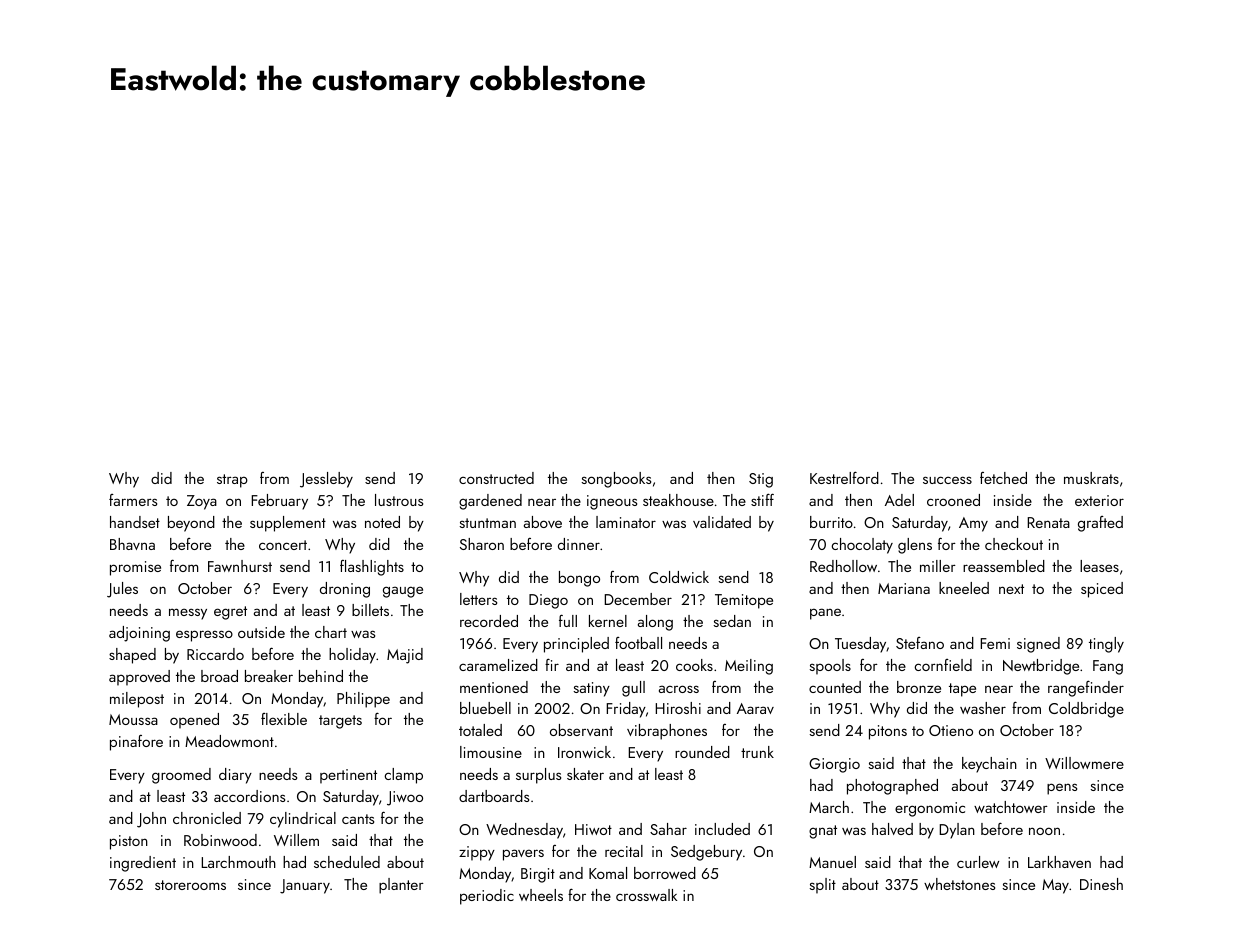  What do you see at coordinates (132, 544) in the page?
I see `Bhavna` at bounding box center [132, 544].
